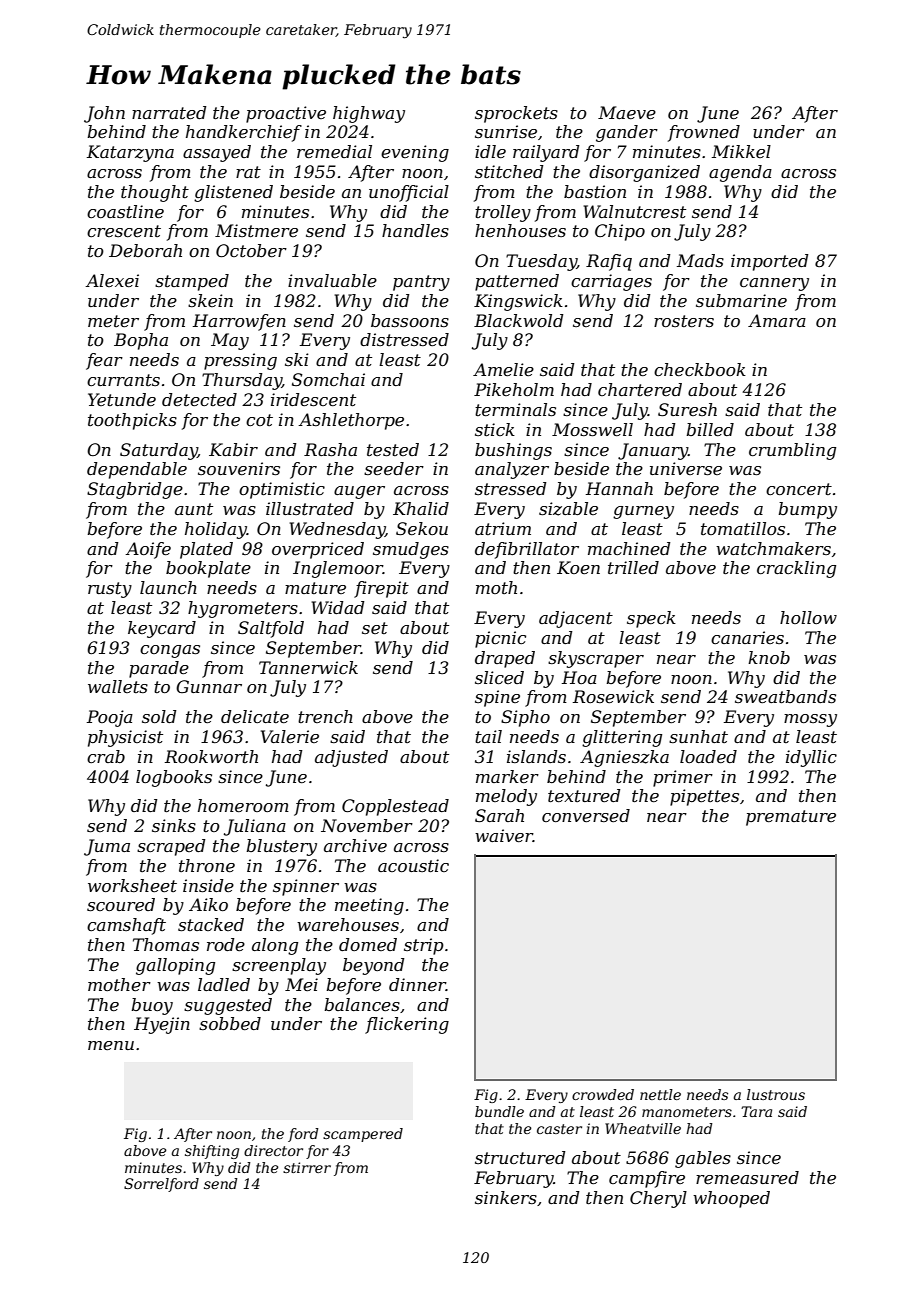 The height and width of the image is (1308, 924). Describe the element at coordinates (273, 1150) in the image. I see `director` at that location.
